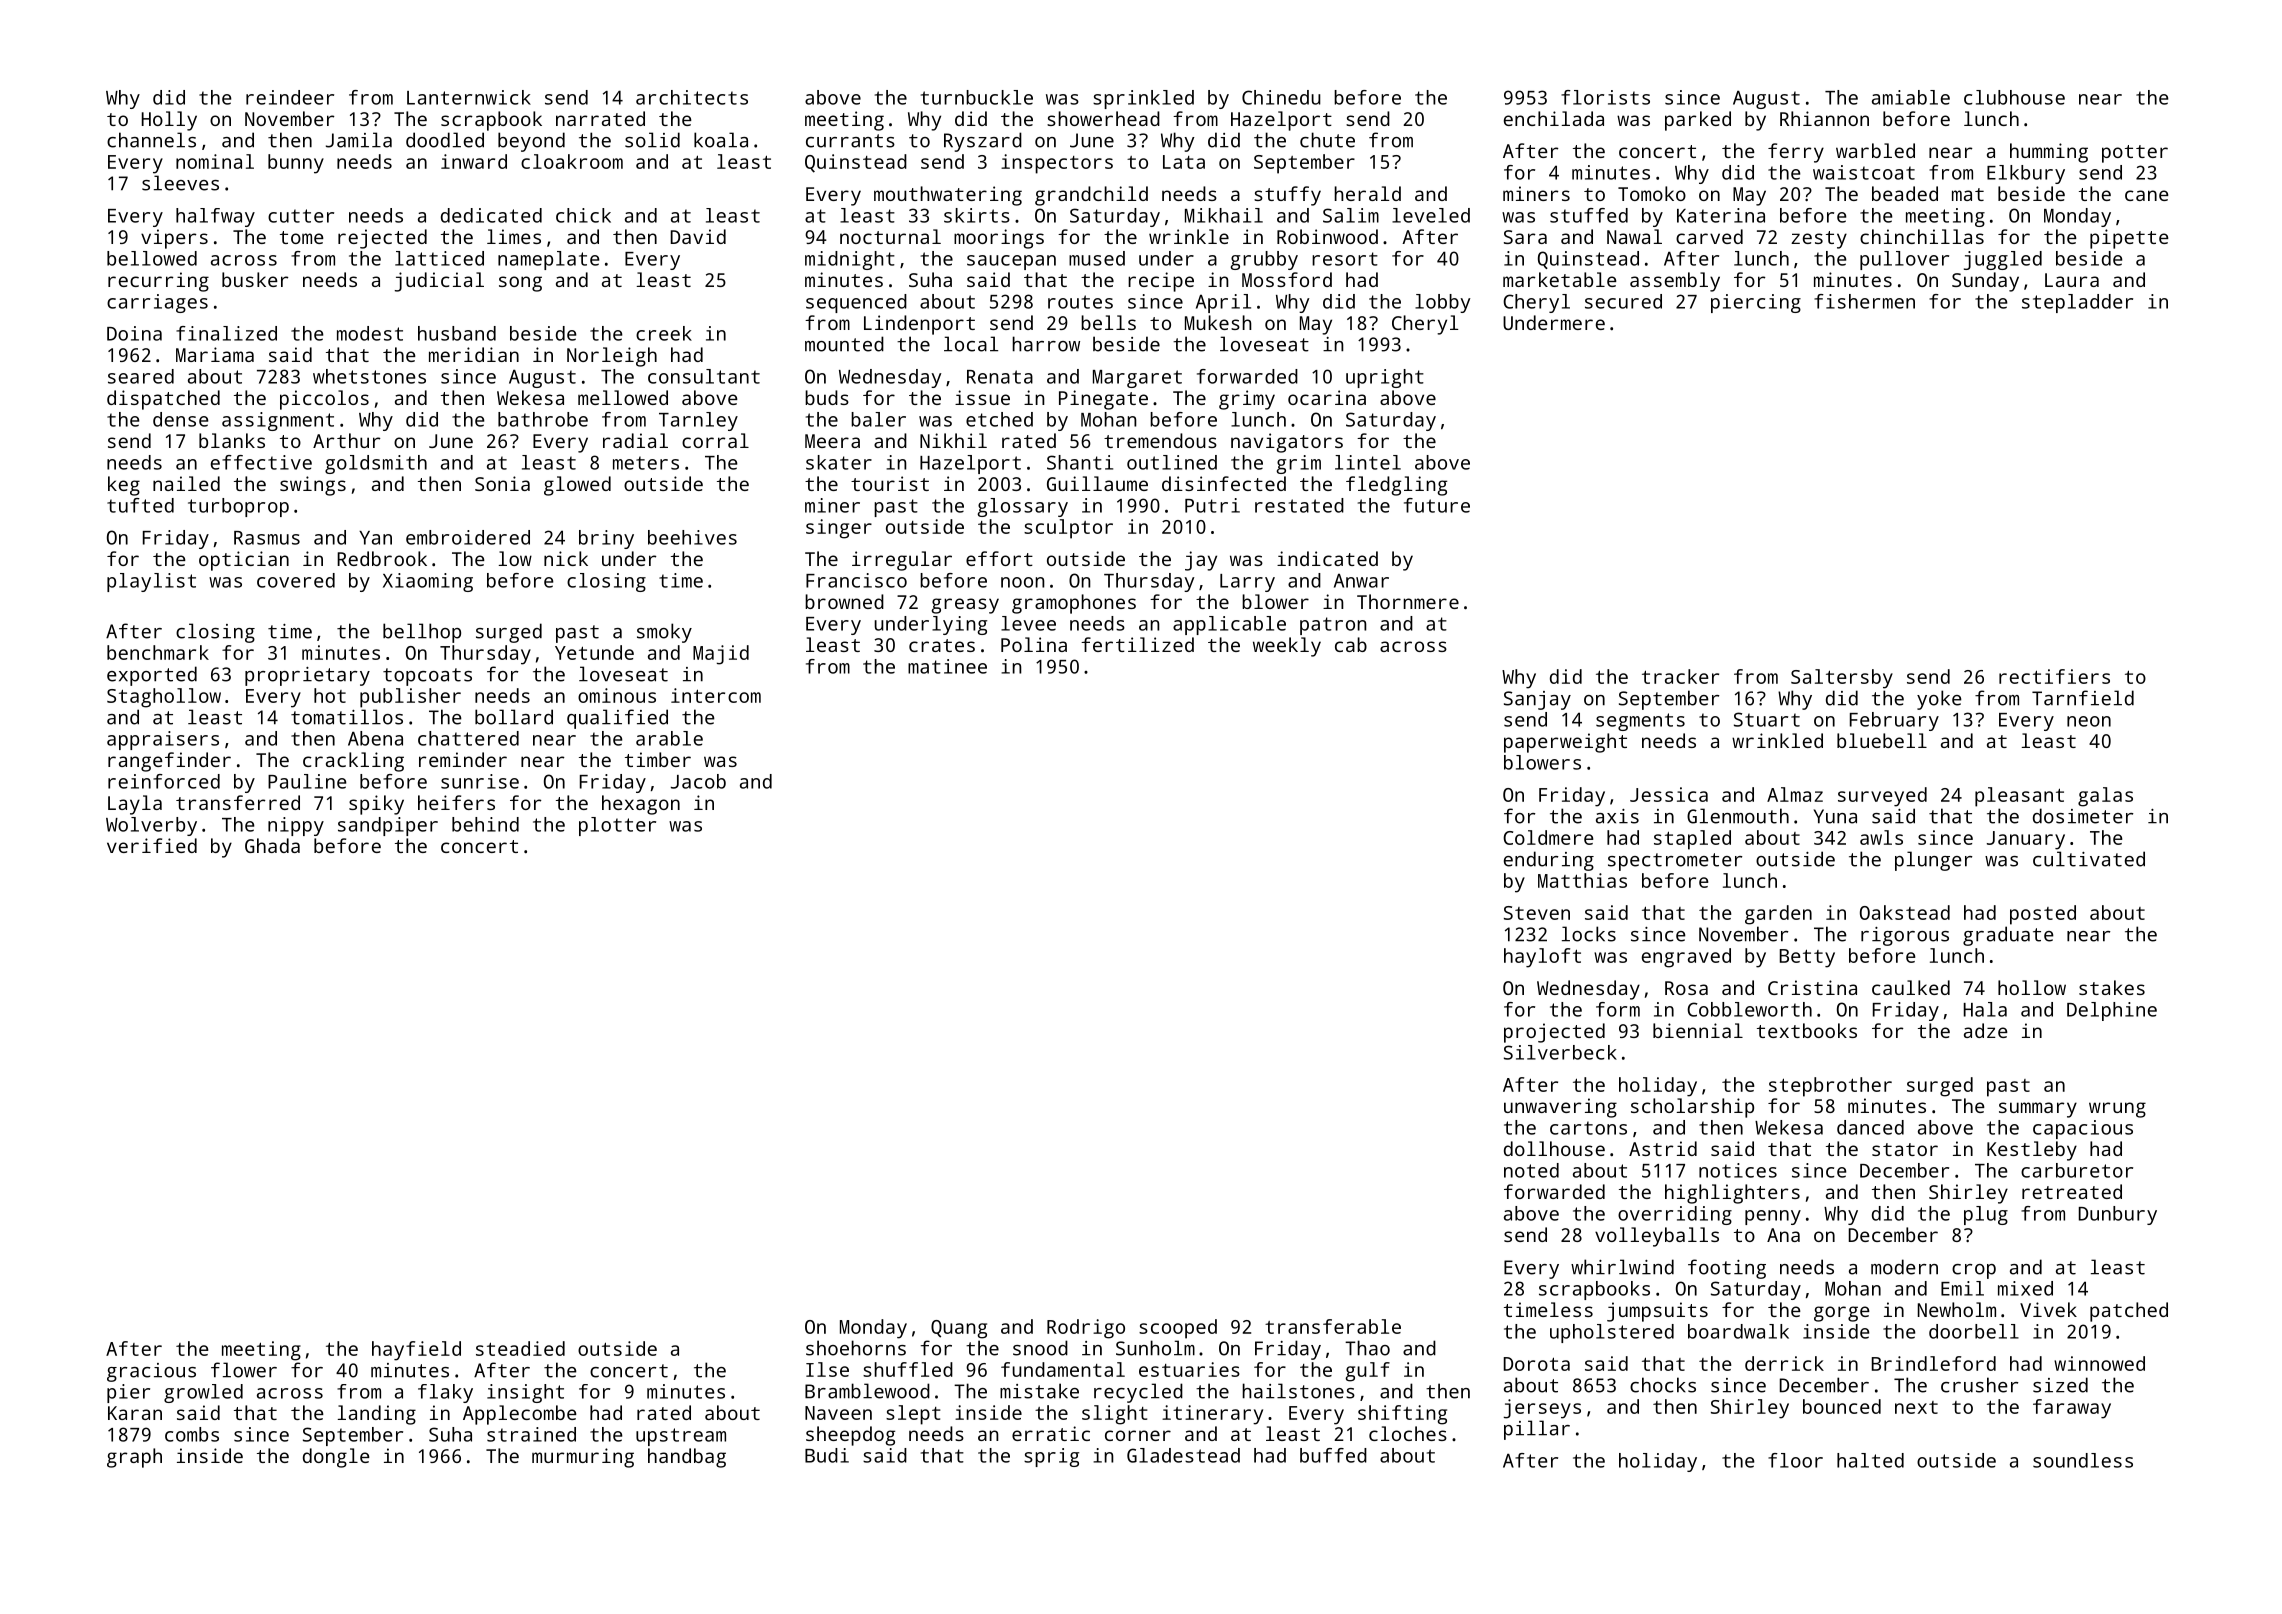 The width and height of the screenshot is (2282, 1614). What do you see at coordinates (1778, 915) in the screenshot?
I see `garden` at bounding box center [1778, 915].
